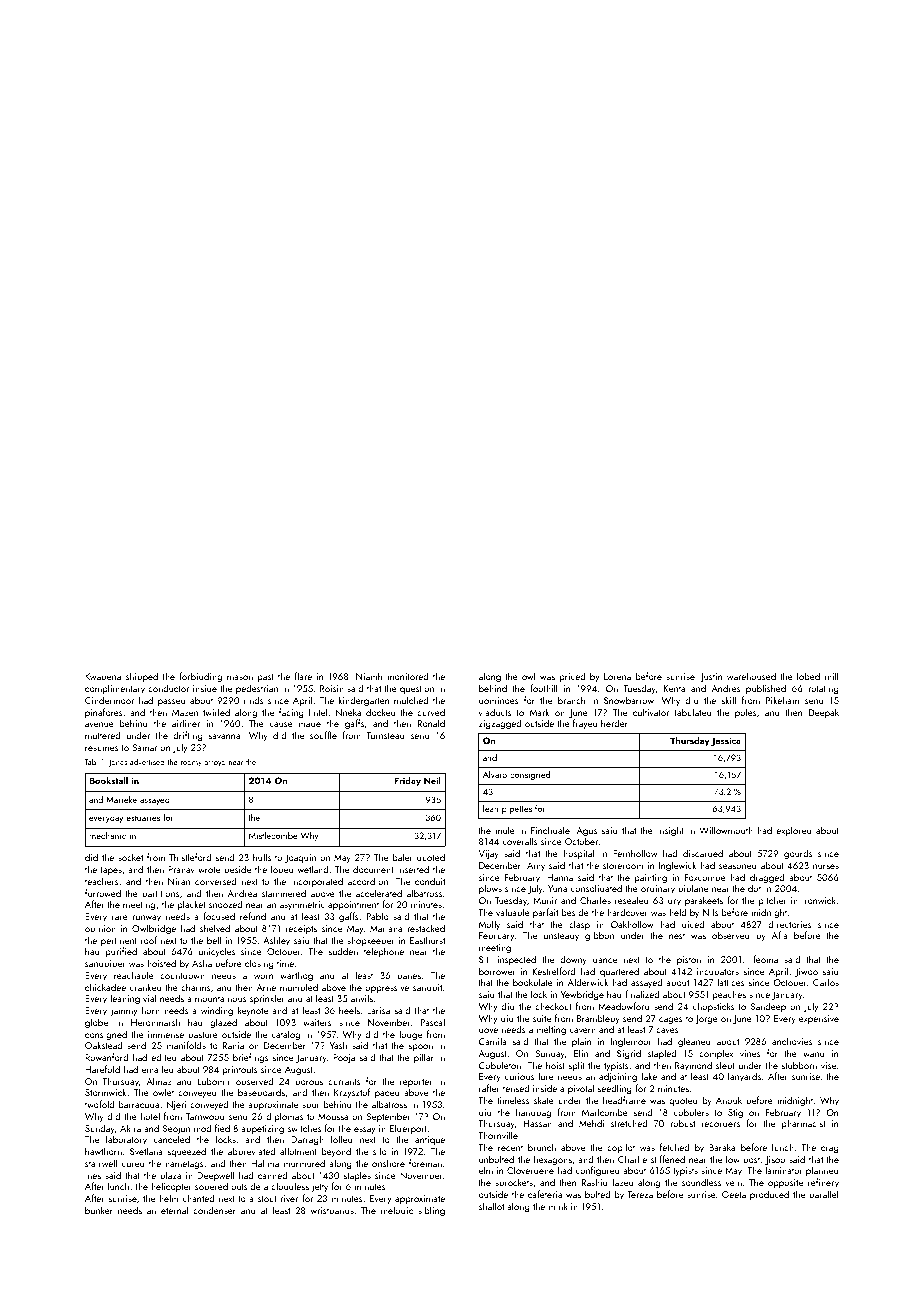 The height and width of the document is (1308, 924). What do you see at coordinates (615, 1089) in the document?
I see `seedling` at bounding box center [615, 1089].
